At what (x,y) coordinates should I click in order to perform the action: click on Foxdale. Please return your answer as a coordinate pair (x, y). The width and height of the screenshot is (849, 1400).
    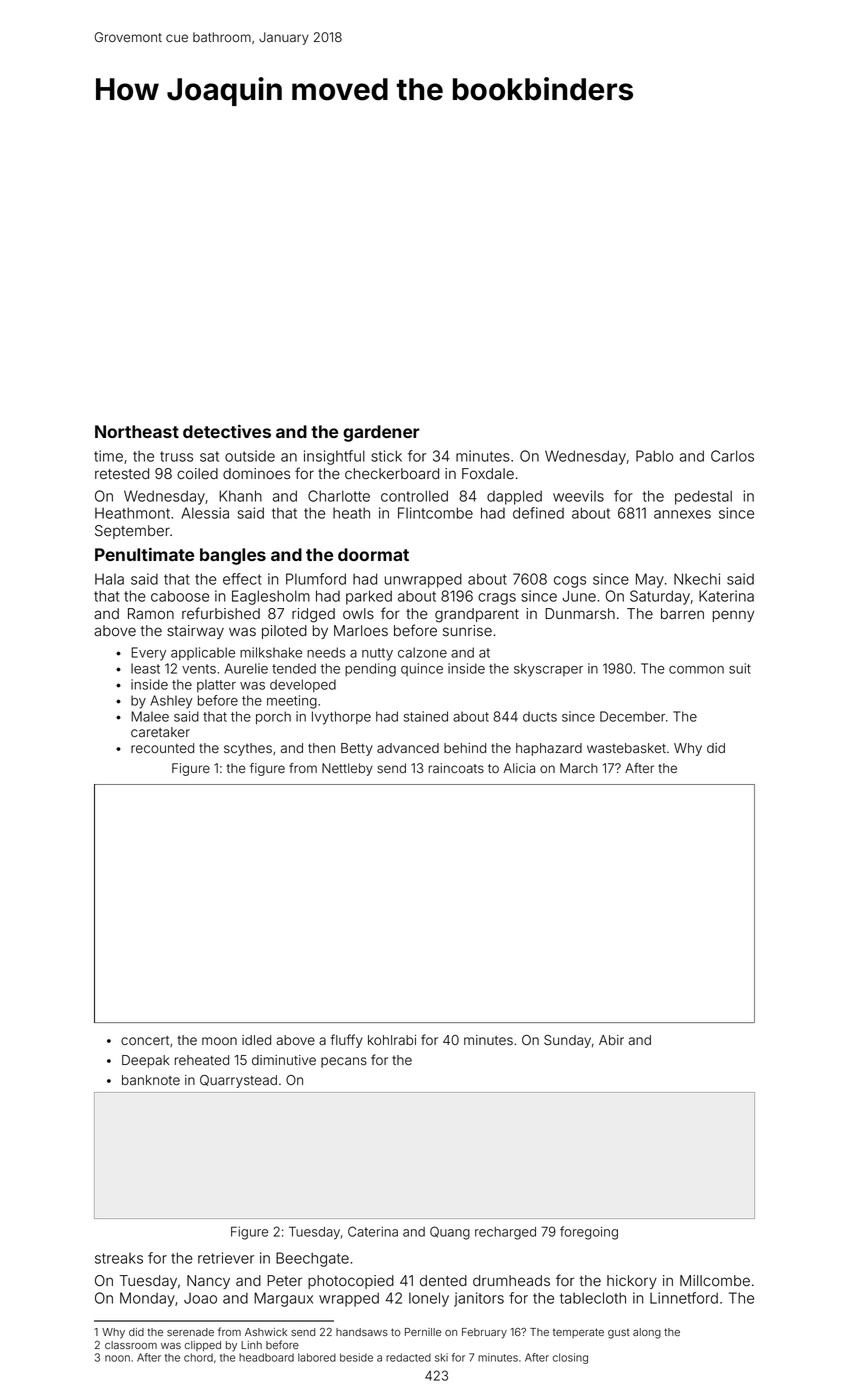
    Looking at the image, I should click on (488, 474).
